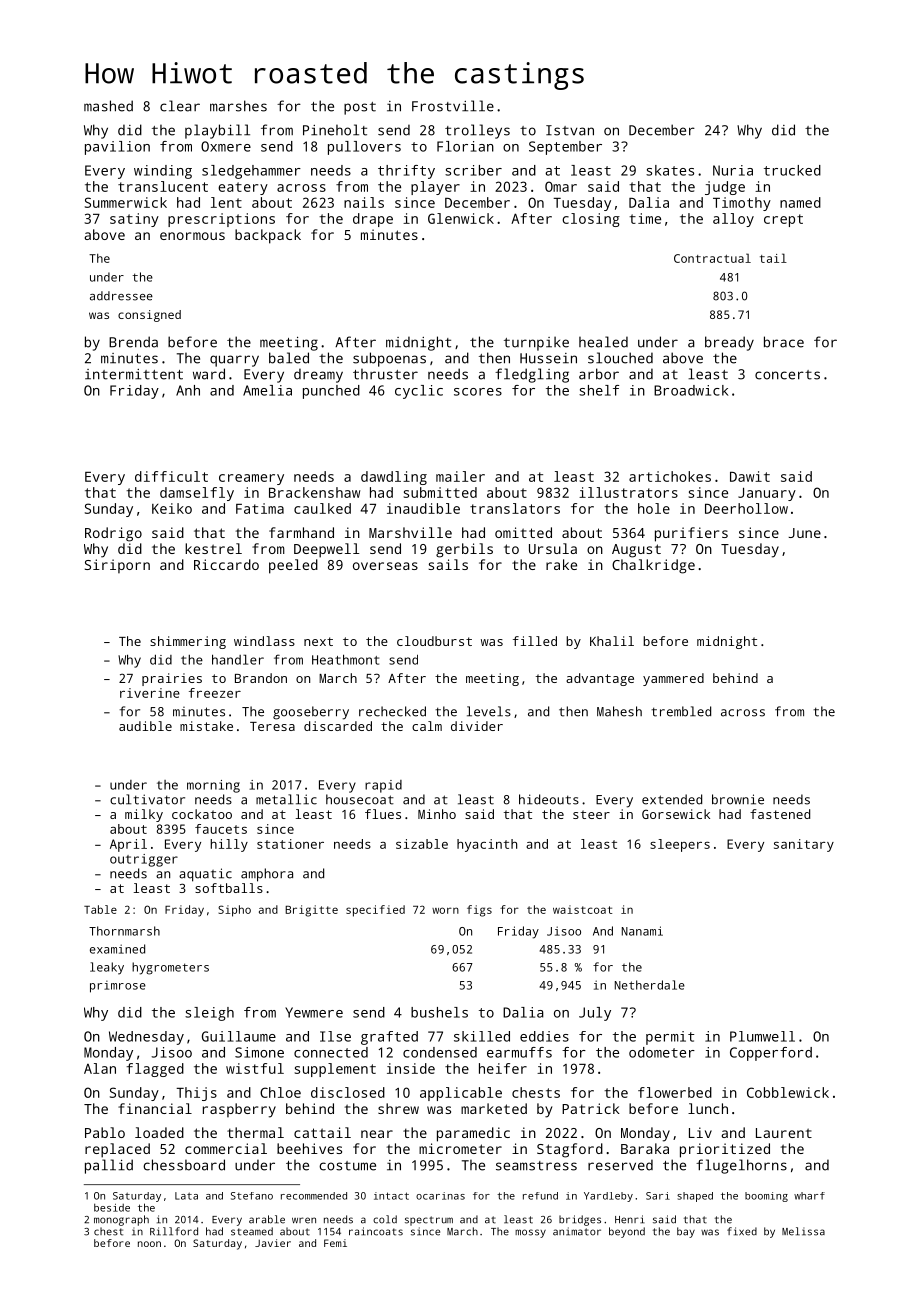  What do you see at coordinates (197, 494) in the page?
I see `damselfly` at bounding box center [197, 494].
